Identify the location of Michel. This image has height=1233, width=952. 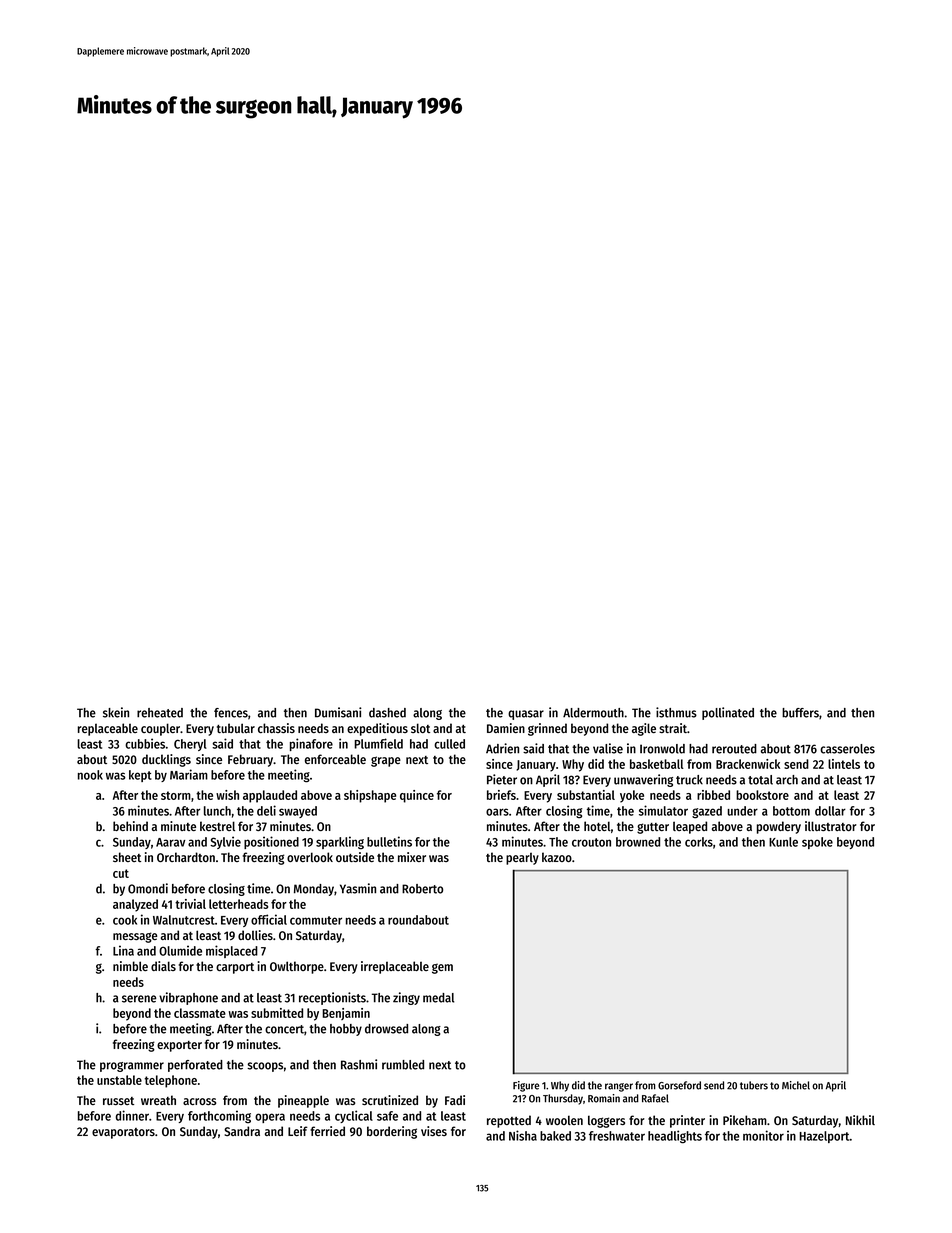
(796, 1085).
